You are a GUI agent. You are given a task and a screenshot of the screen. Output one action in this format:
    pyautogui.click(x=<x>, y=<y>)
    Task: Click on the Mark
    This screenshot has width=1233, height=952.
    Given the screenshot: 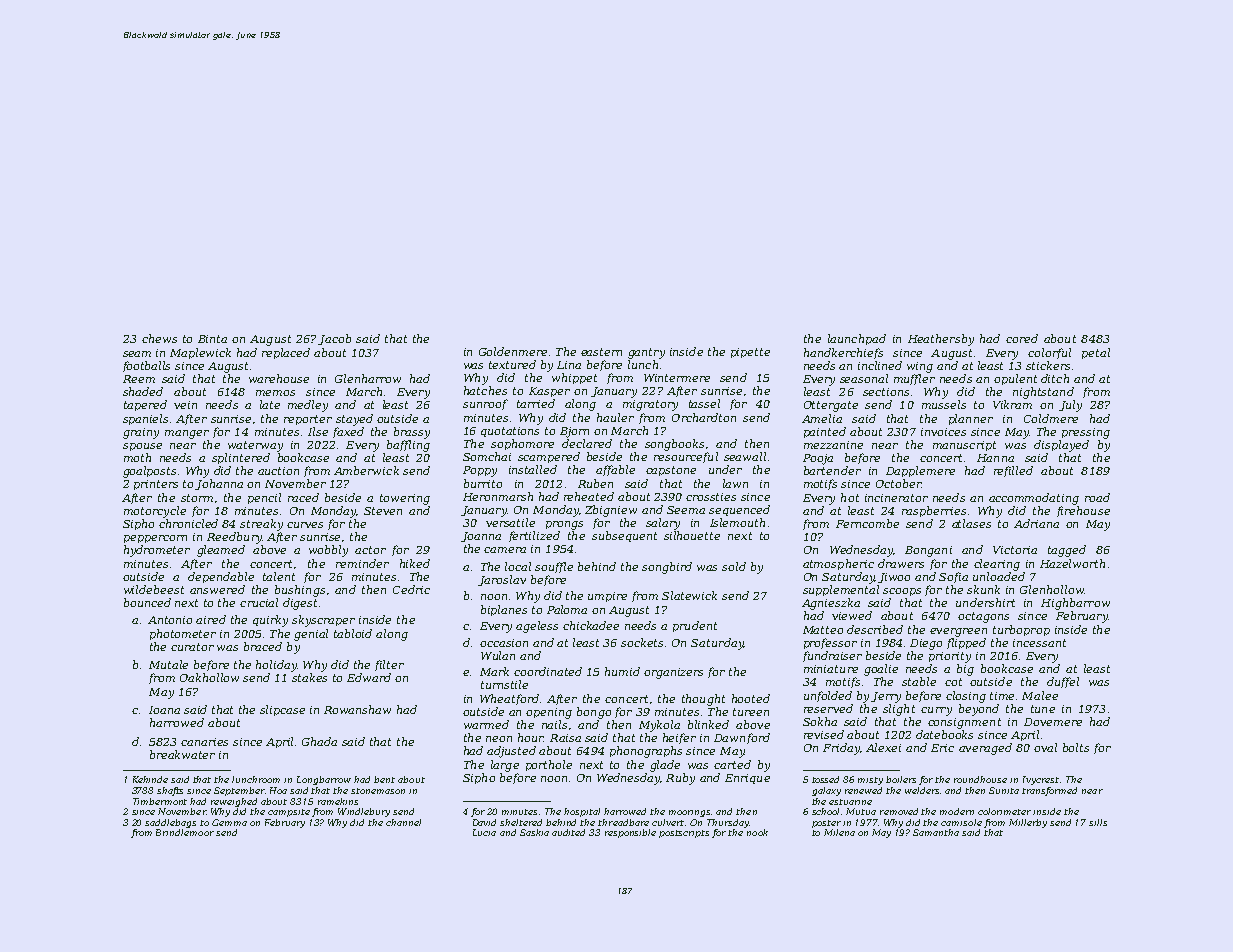 What is the action you would take?
    pyautogui.click(x=494, y=671)
